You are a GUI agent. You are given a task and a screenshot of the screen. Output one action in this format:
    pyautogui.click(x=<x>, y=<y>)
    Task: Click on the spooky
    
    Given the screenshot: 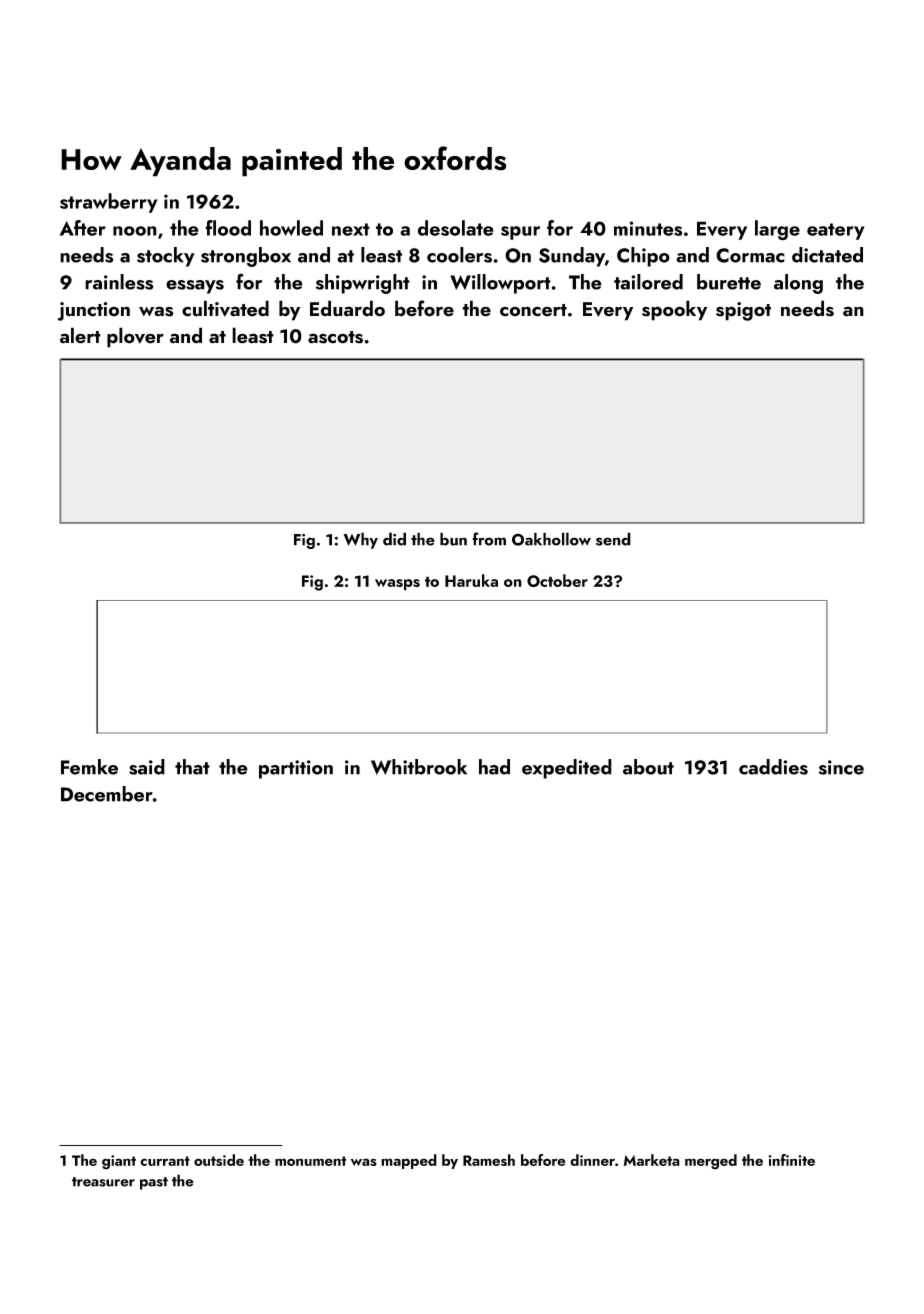 What is the action you would take?
    pyautogui.click(x=674, y=310)
